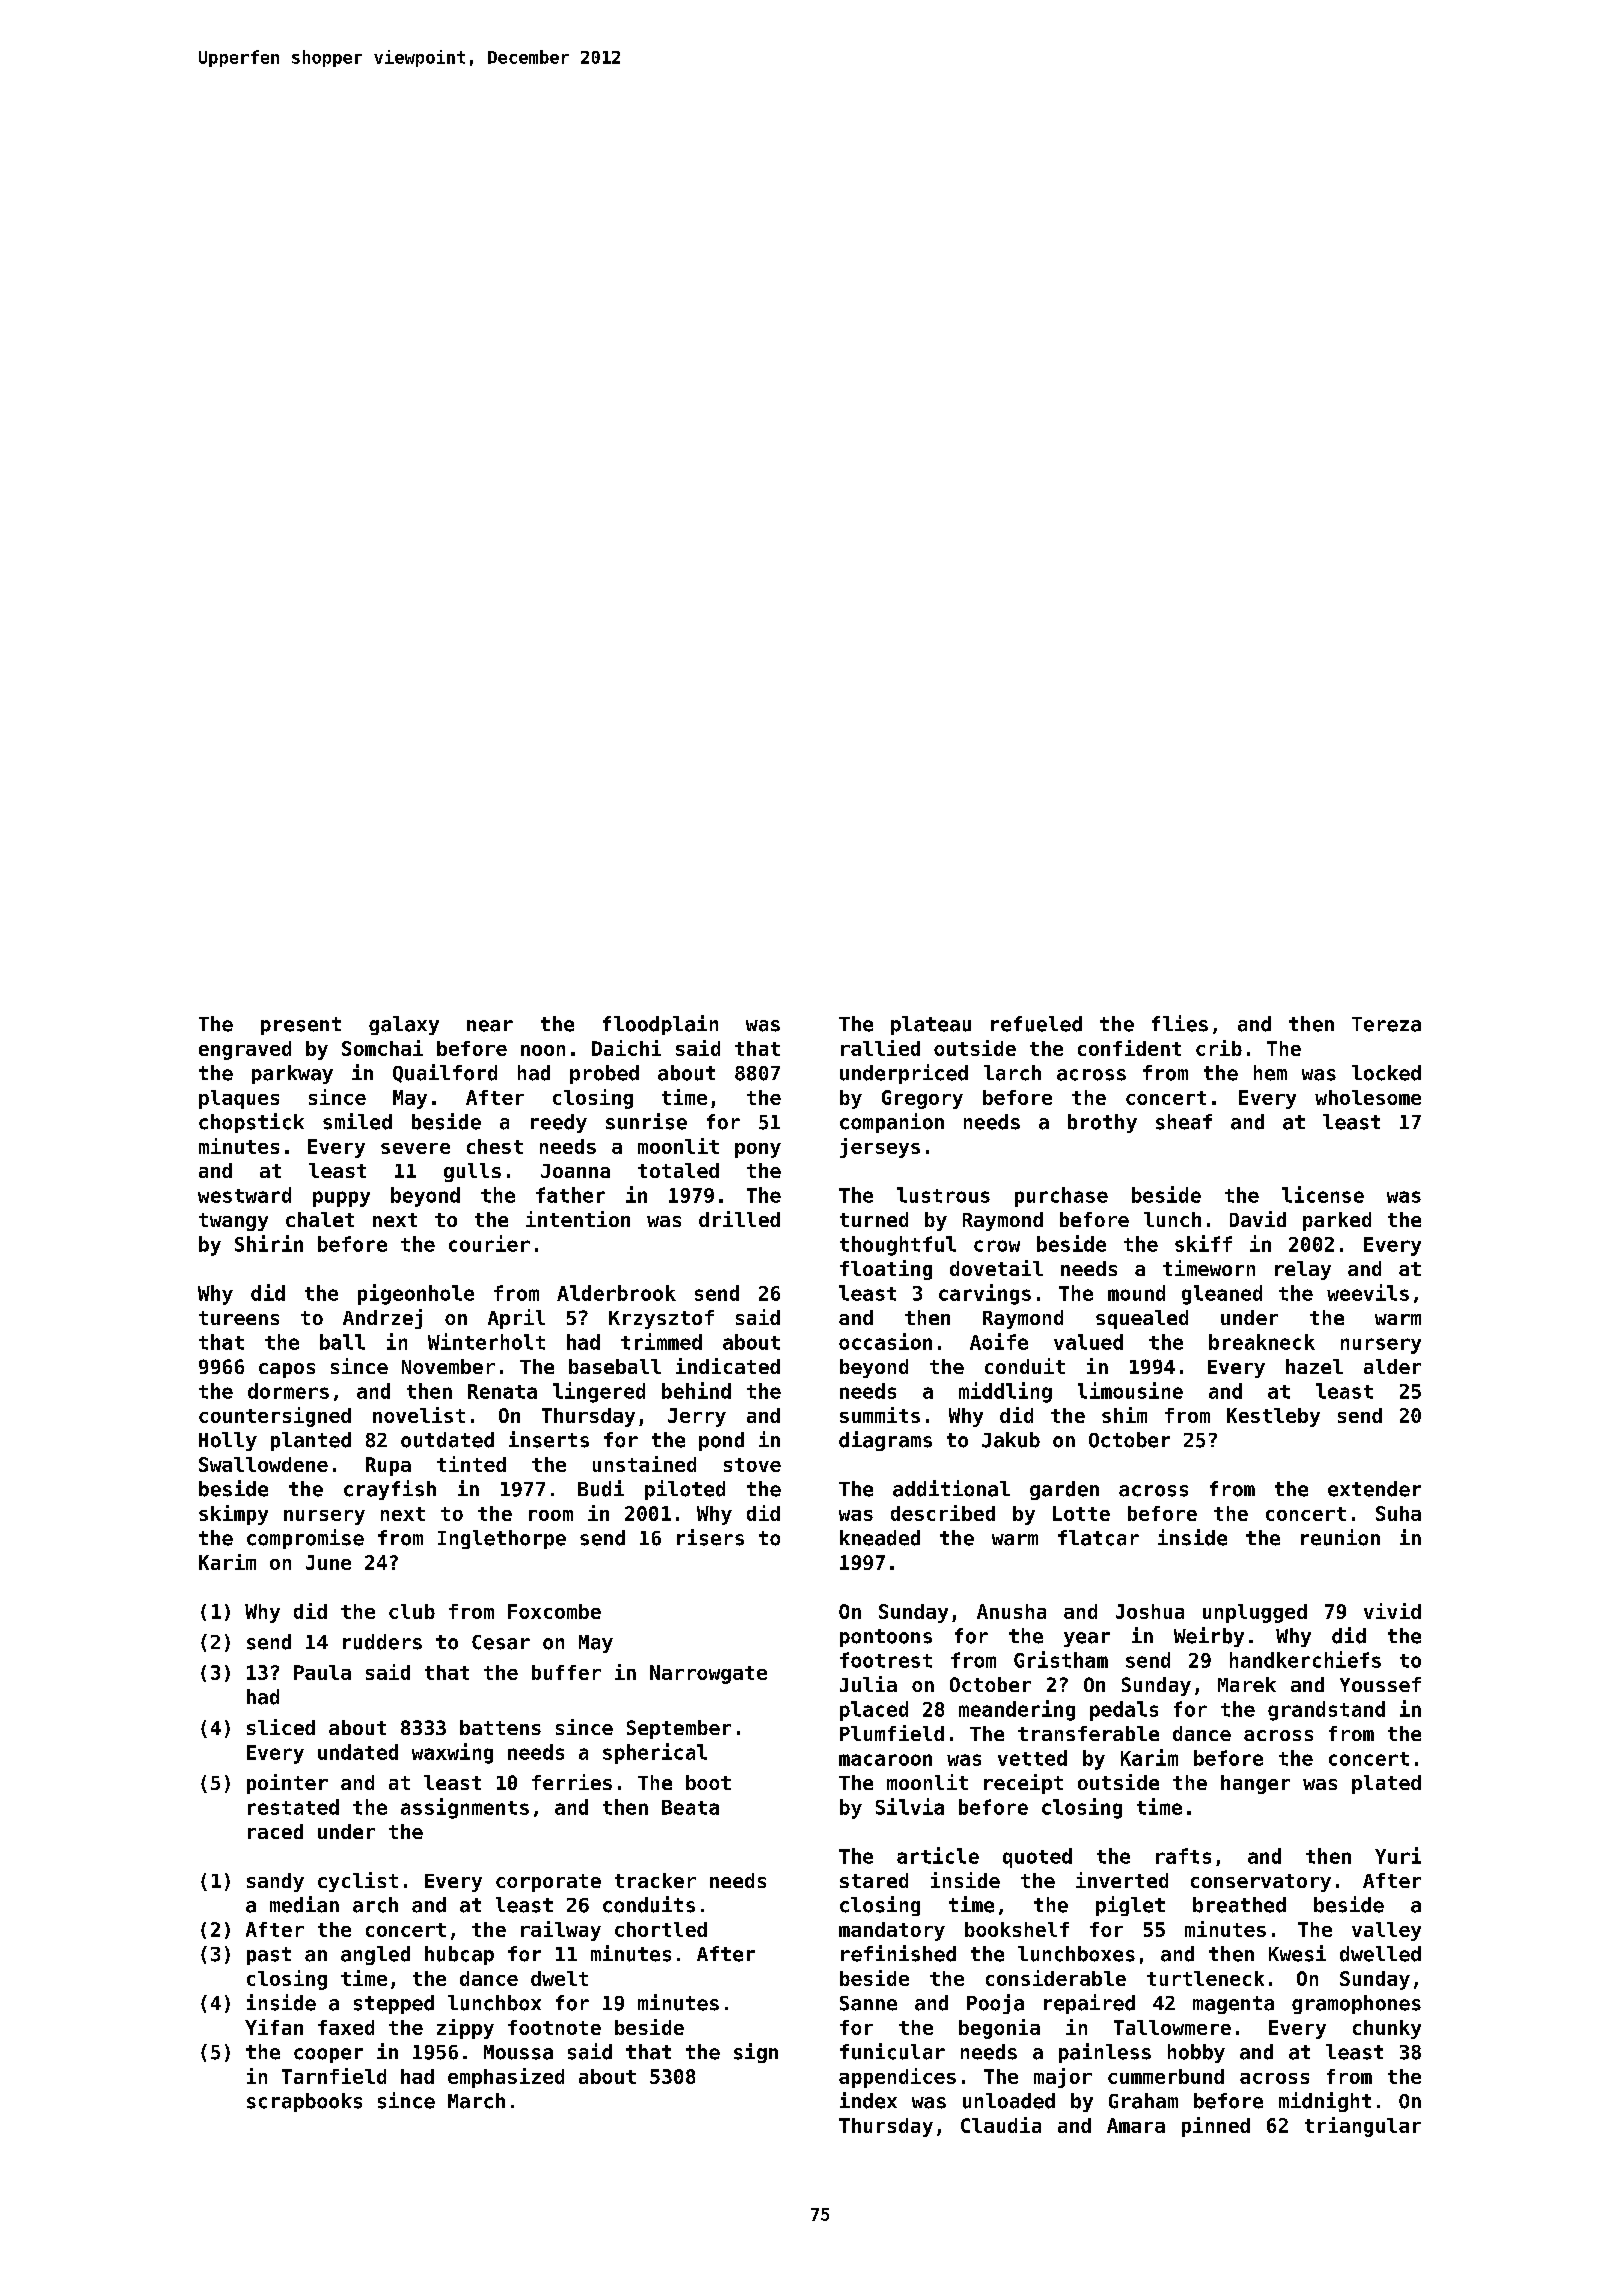 The image size is (1620, 2292). What do you see at coordinates (281, 1727) in the screenshot?
I see `sliced` at bounding box center [281, 1727].
